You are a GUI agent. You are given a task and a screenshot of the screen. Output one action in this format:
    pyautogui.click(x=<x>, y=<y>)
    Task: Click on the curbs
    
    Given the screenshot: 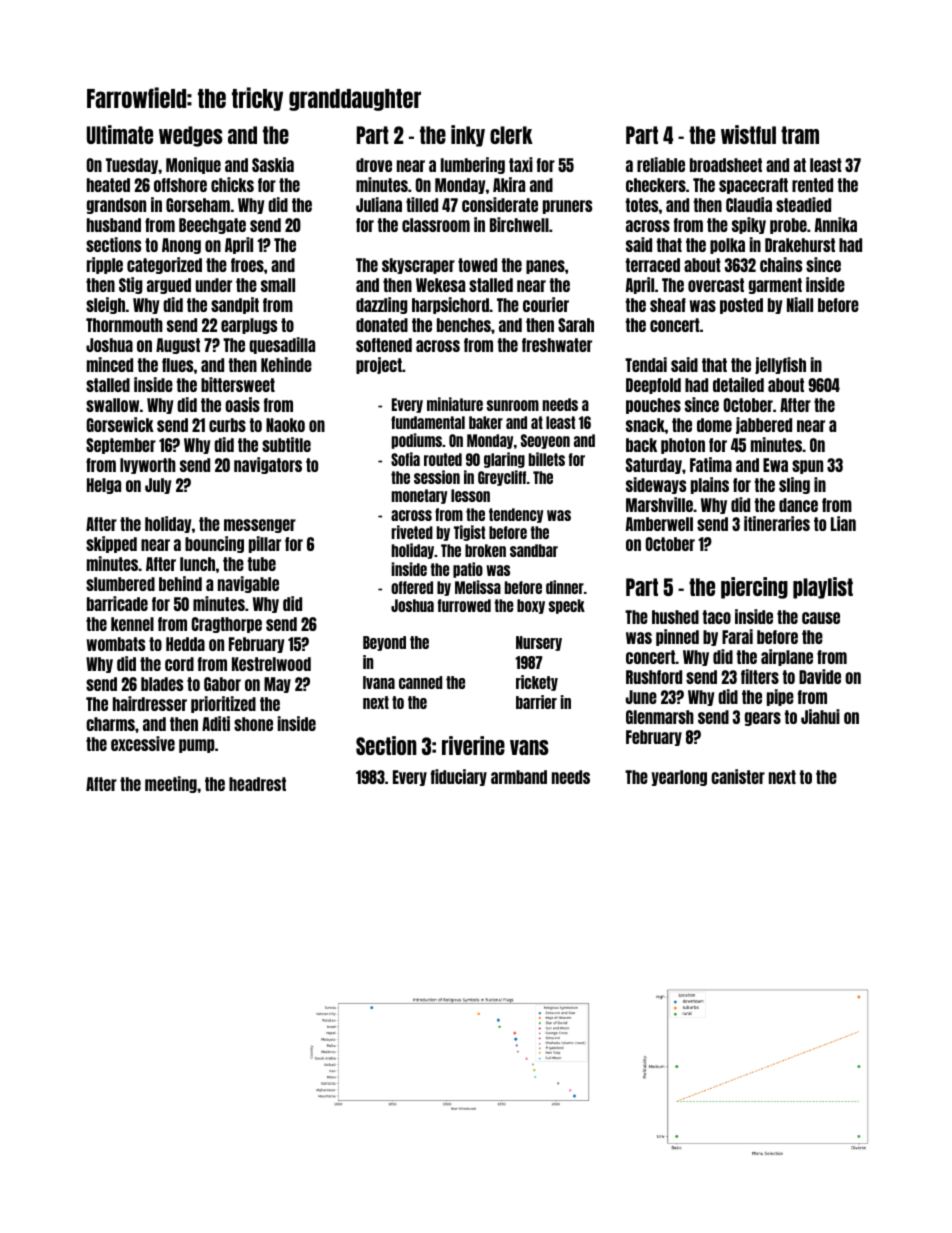 What is the action you would take?
    pyautogui.click(x=227, y=425)
